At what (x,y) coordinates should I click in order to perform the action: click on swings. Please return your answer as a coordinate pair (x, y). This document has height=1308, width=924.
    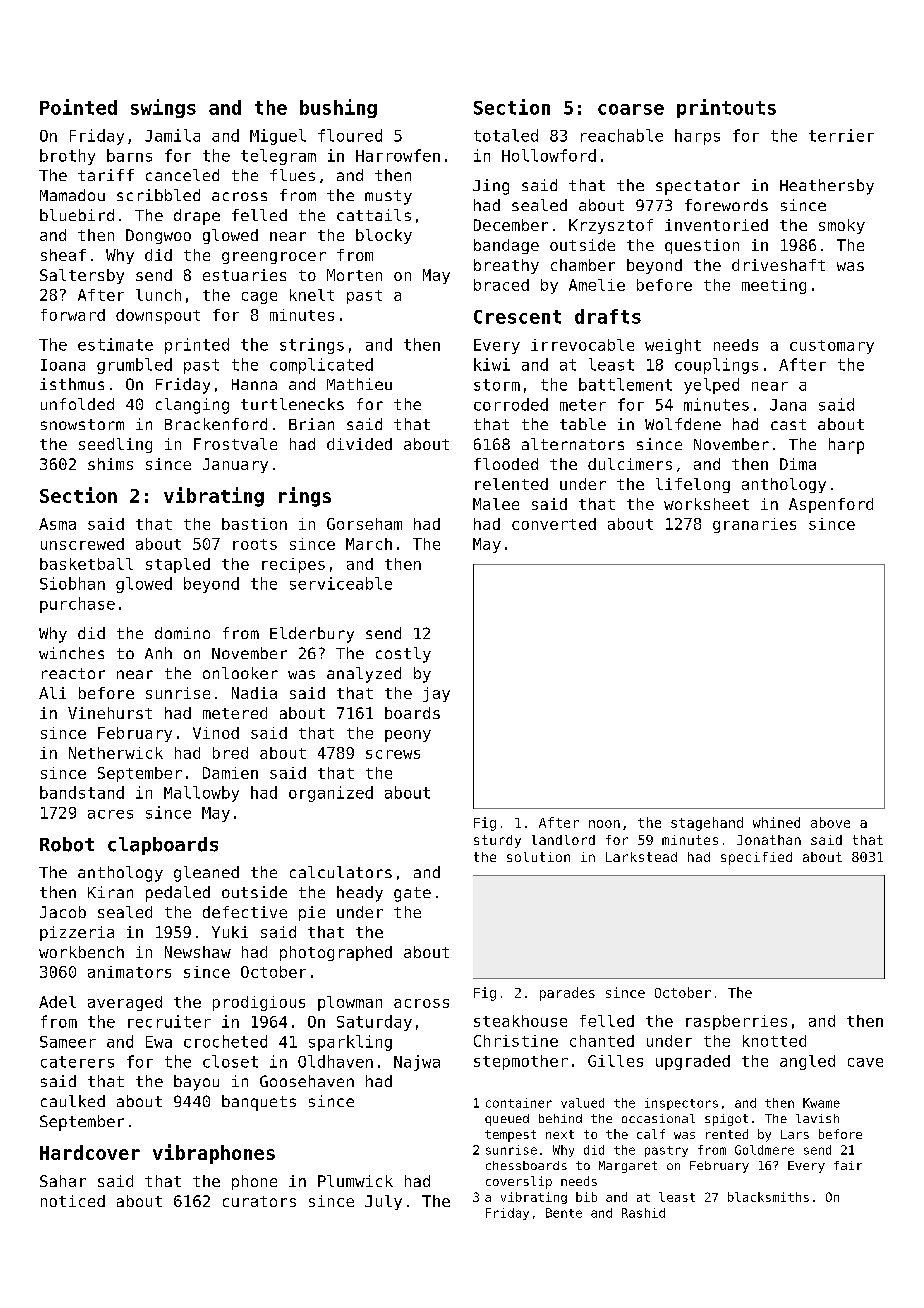
    Looking at the image, I should click on (163, 108).
